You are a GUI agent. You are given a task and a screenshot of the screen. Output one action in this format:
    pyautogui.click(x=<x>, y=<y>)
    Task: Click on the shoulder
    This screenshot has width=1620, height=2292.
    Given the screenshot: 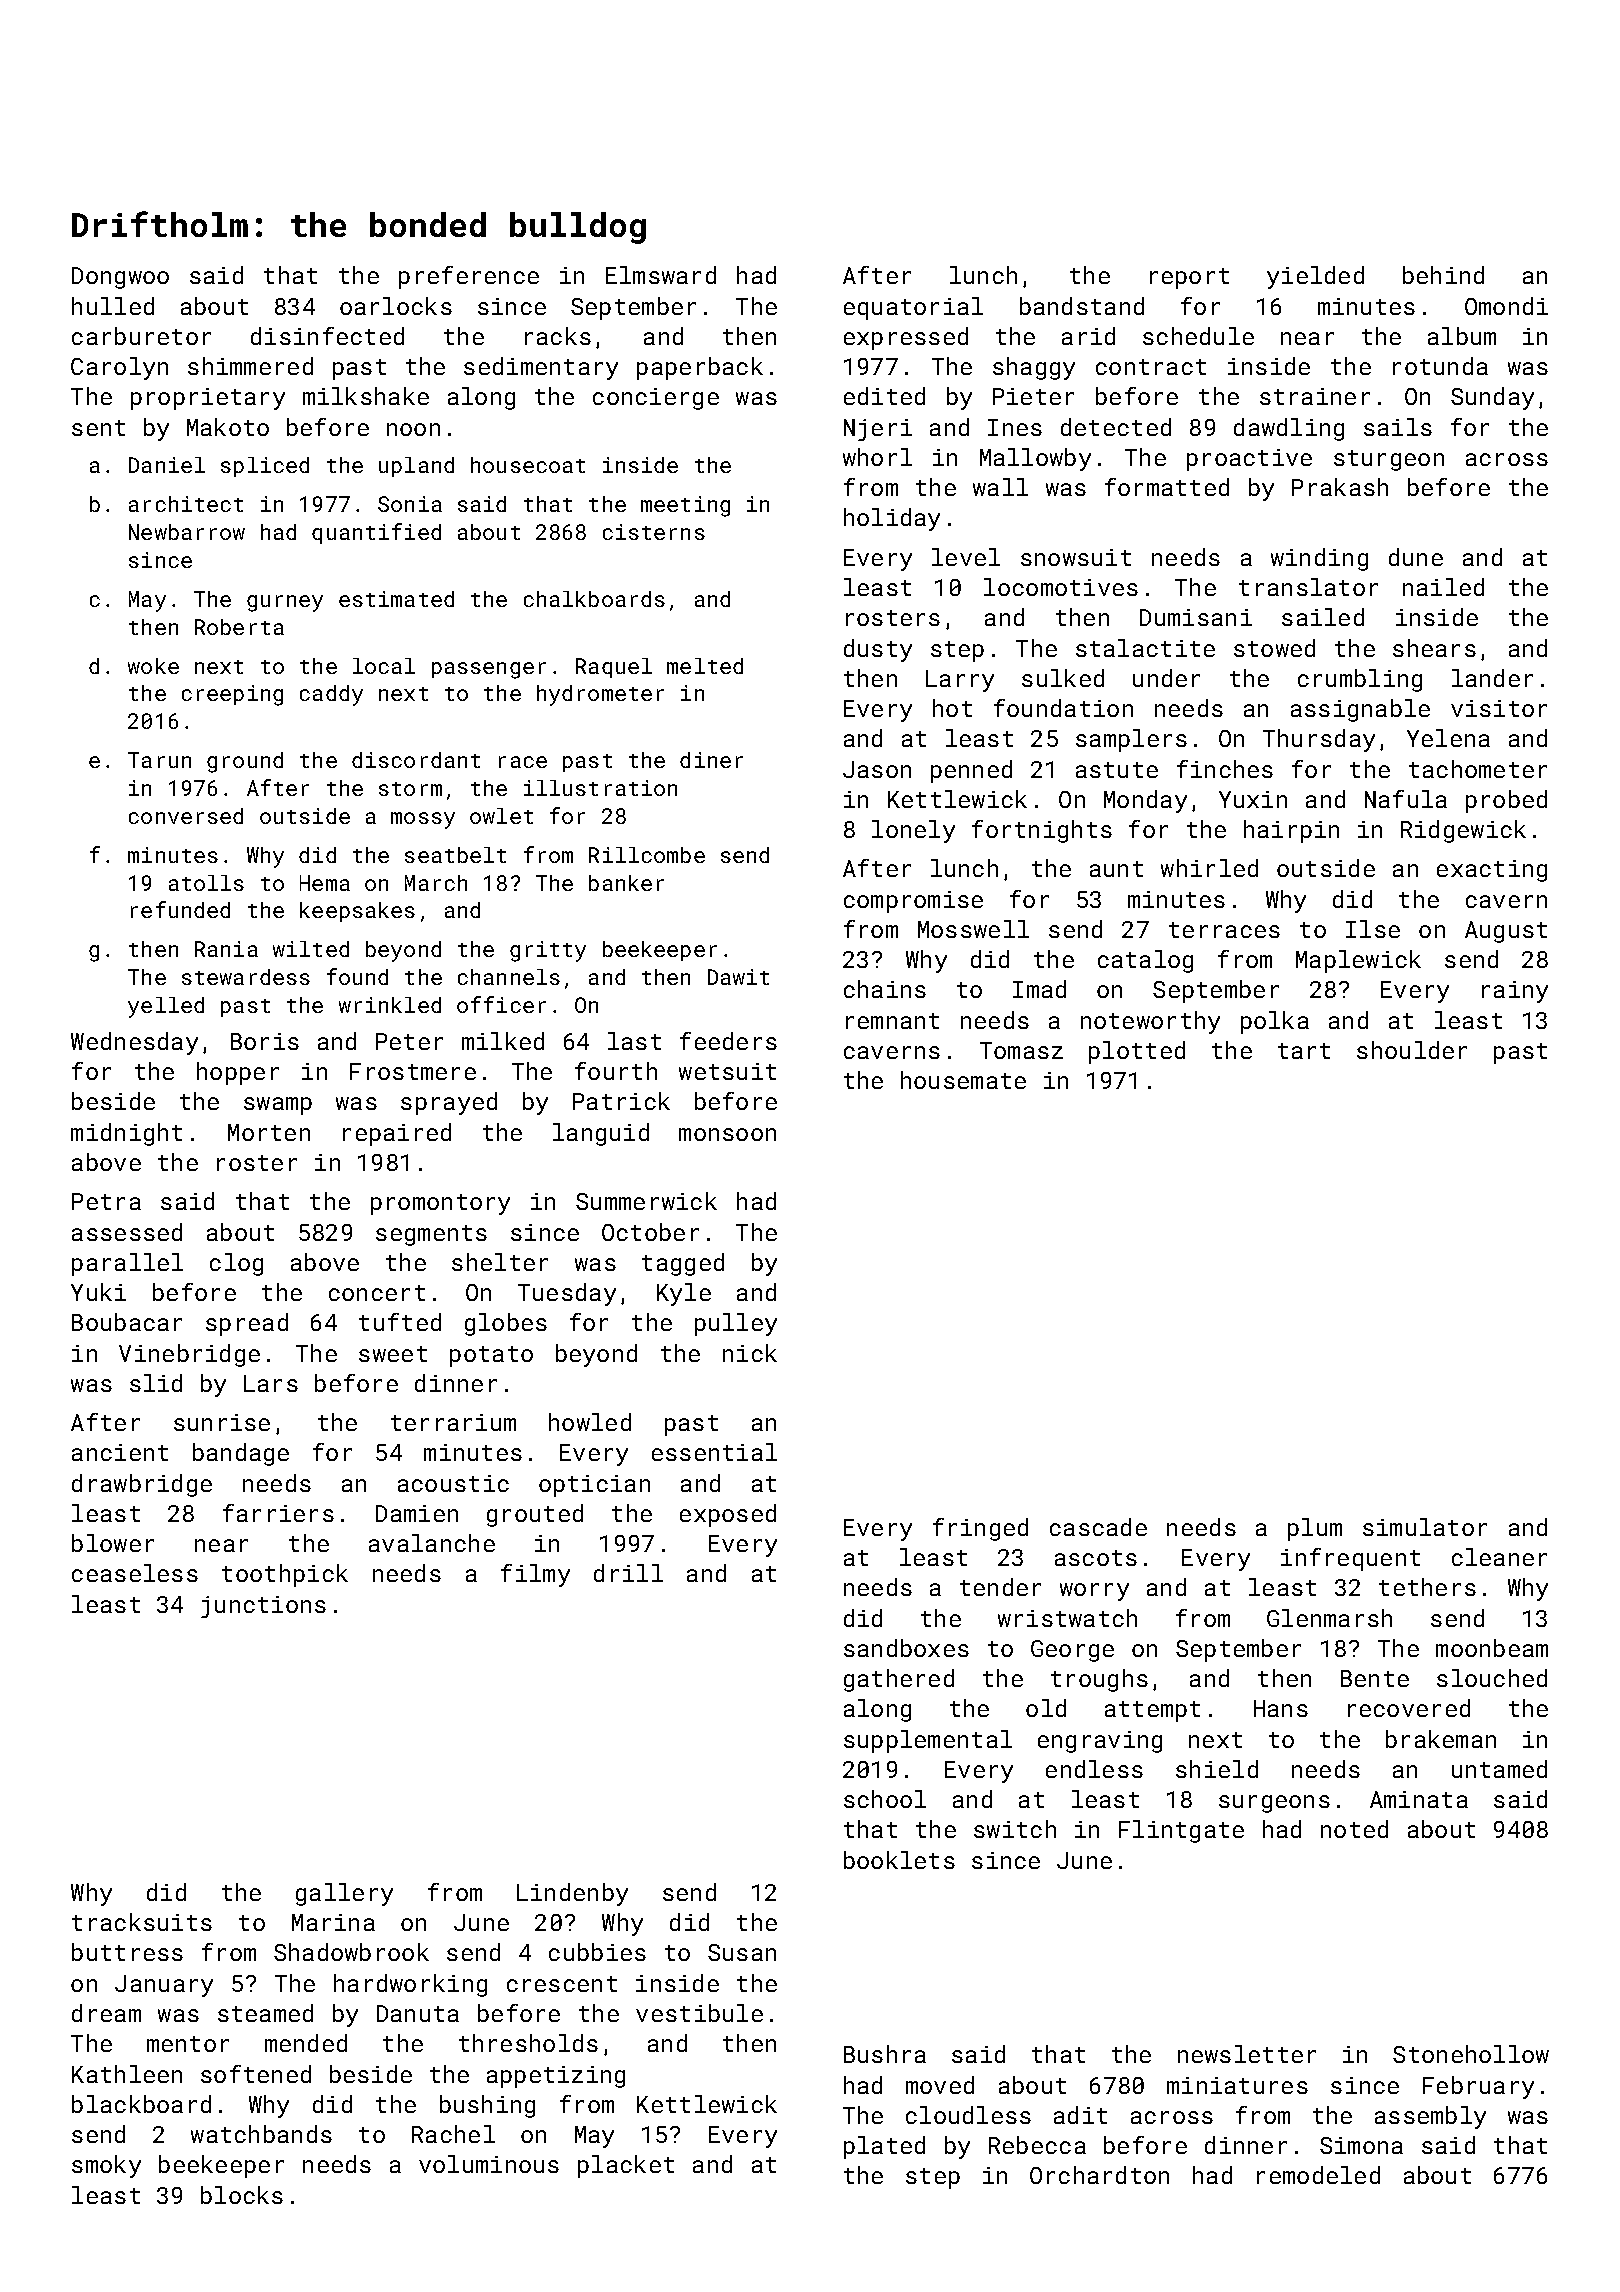 What is the action you would take?
    pyautogui.click(x=1412, y=1050)
